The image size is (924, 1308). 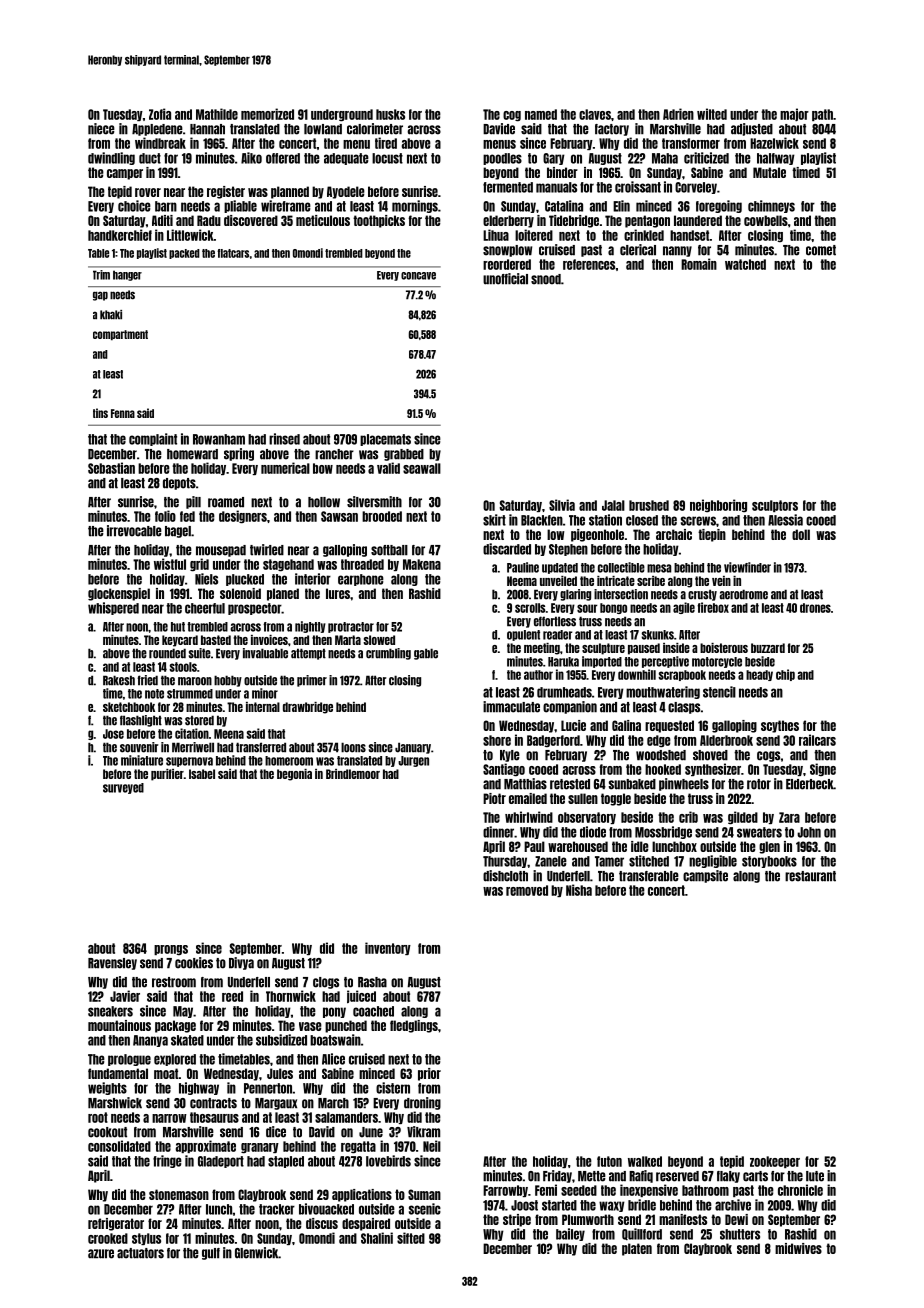 I want to click on sculptors, so click(x=775, y=506).
